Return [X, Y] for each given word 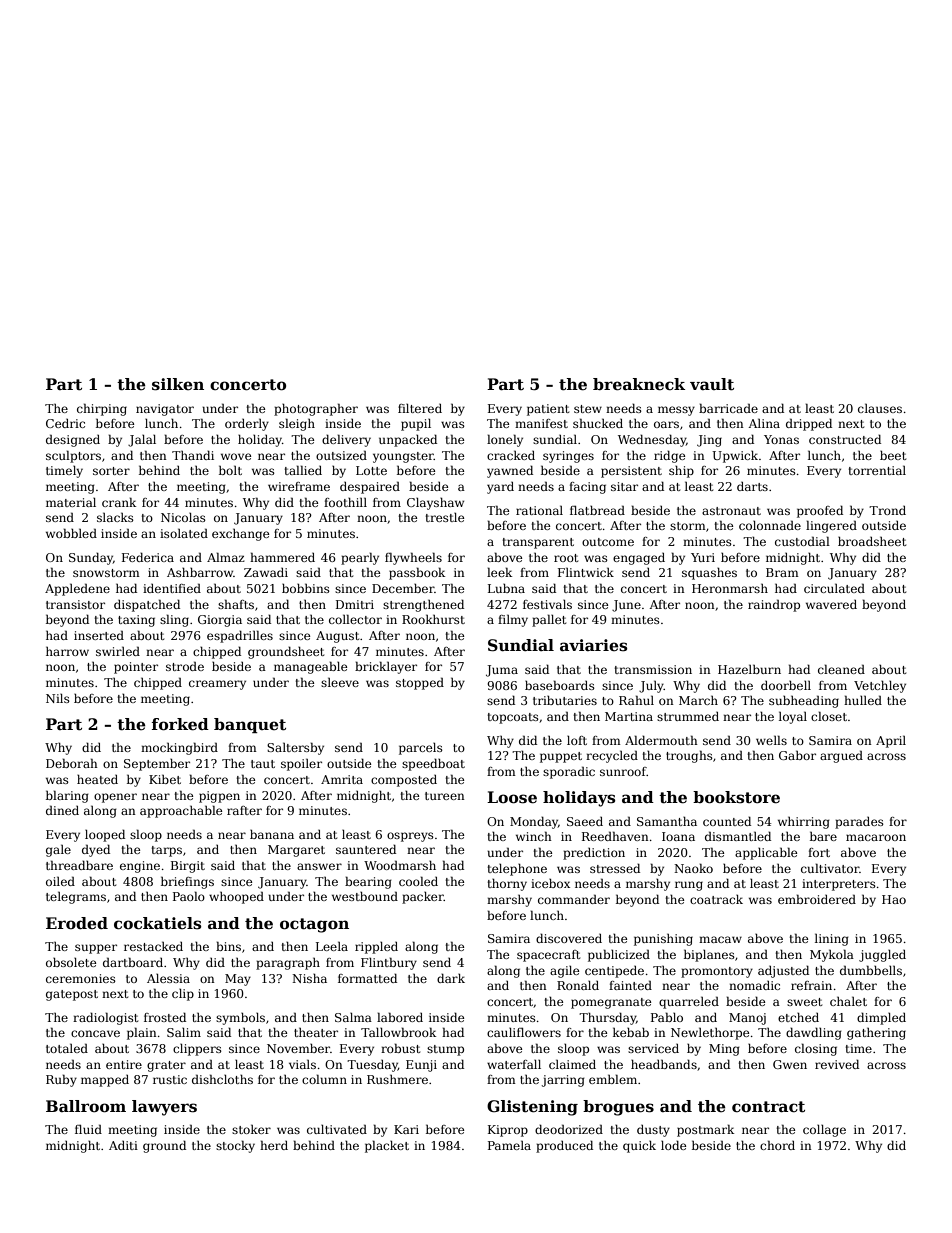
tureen [445, 796]
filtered [420, 408]
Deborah [72, 763]
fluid [88, 1129]
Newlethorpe [710, 1033]
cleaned [841, 669]
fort [819, 852]
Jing [709, 441]
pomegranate [611, 1003]
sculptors [73, 456]
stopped [420, 683]
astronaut [731, 511]
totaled [67, 1048]
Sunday [91, 558]
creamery [217, 685]
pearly [360, 558]
